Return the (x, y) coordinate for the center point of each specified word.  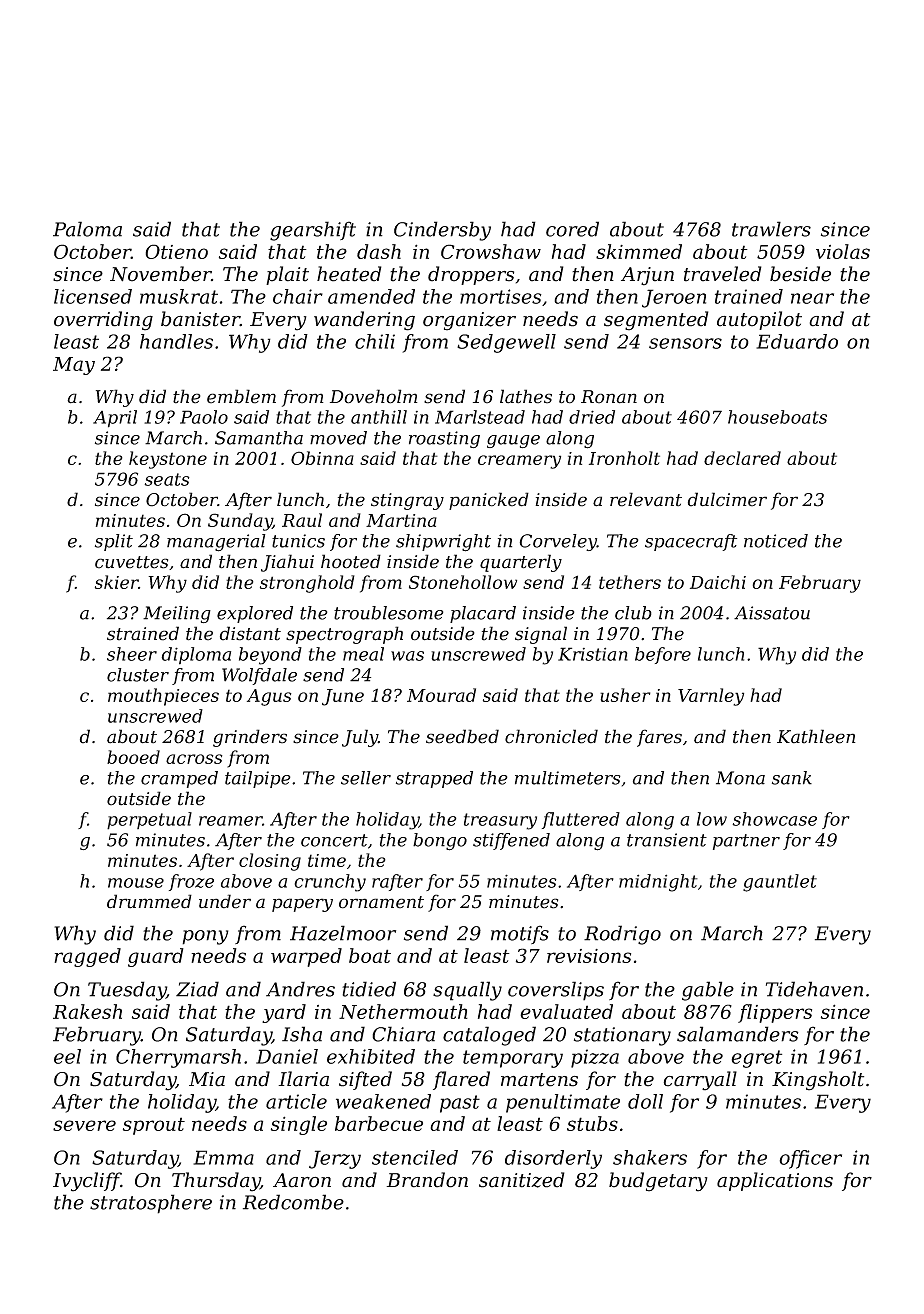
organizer (469, 321)
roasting (444, 439)
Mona (740, 778)
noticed (776, 541)
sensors (685, 343)
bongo (440, 842)
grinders (250, 738)
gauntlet (780, 883)
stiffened (511, 841)
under (225, 901)
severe (84, 1125)
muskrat (179, 296)
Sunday (240, 522)
